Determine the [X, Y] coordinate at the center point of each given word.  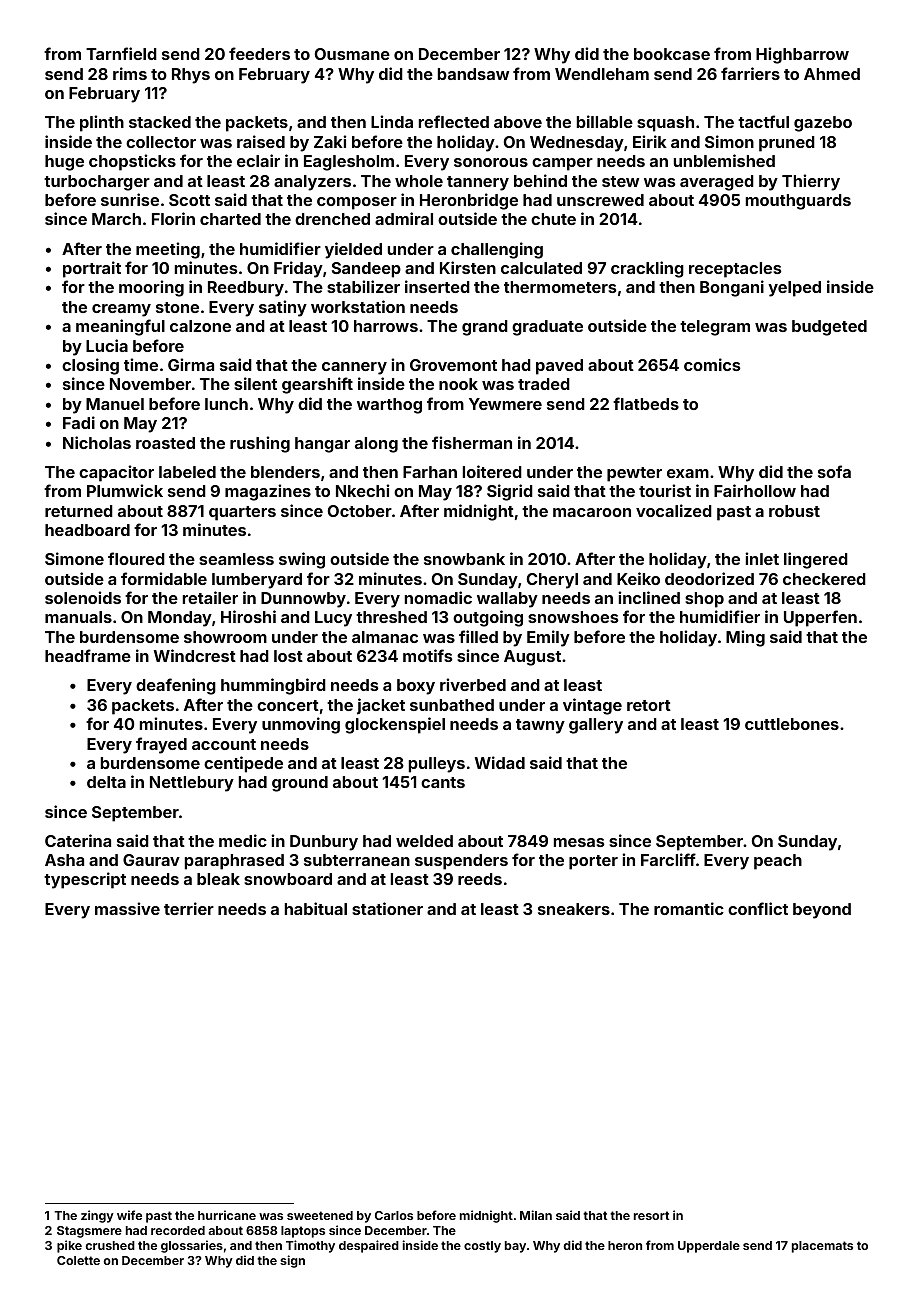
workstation [358, 306]
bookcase [672, 54]
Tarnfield [121, 53]
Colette [78, 1260]
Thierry [811, 182]
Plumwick [125, 490]
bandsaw [473, 74]
